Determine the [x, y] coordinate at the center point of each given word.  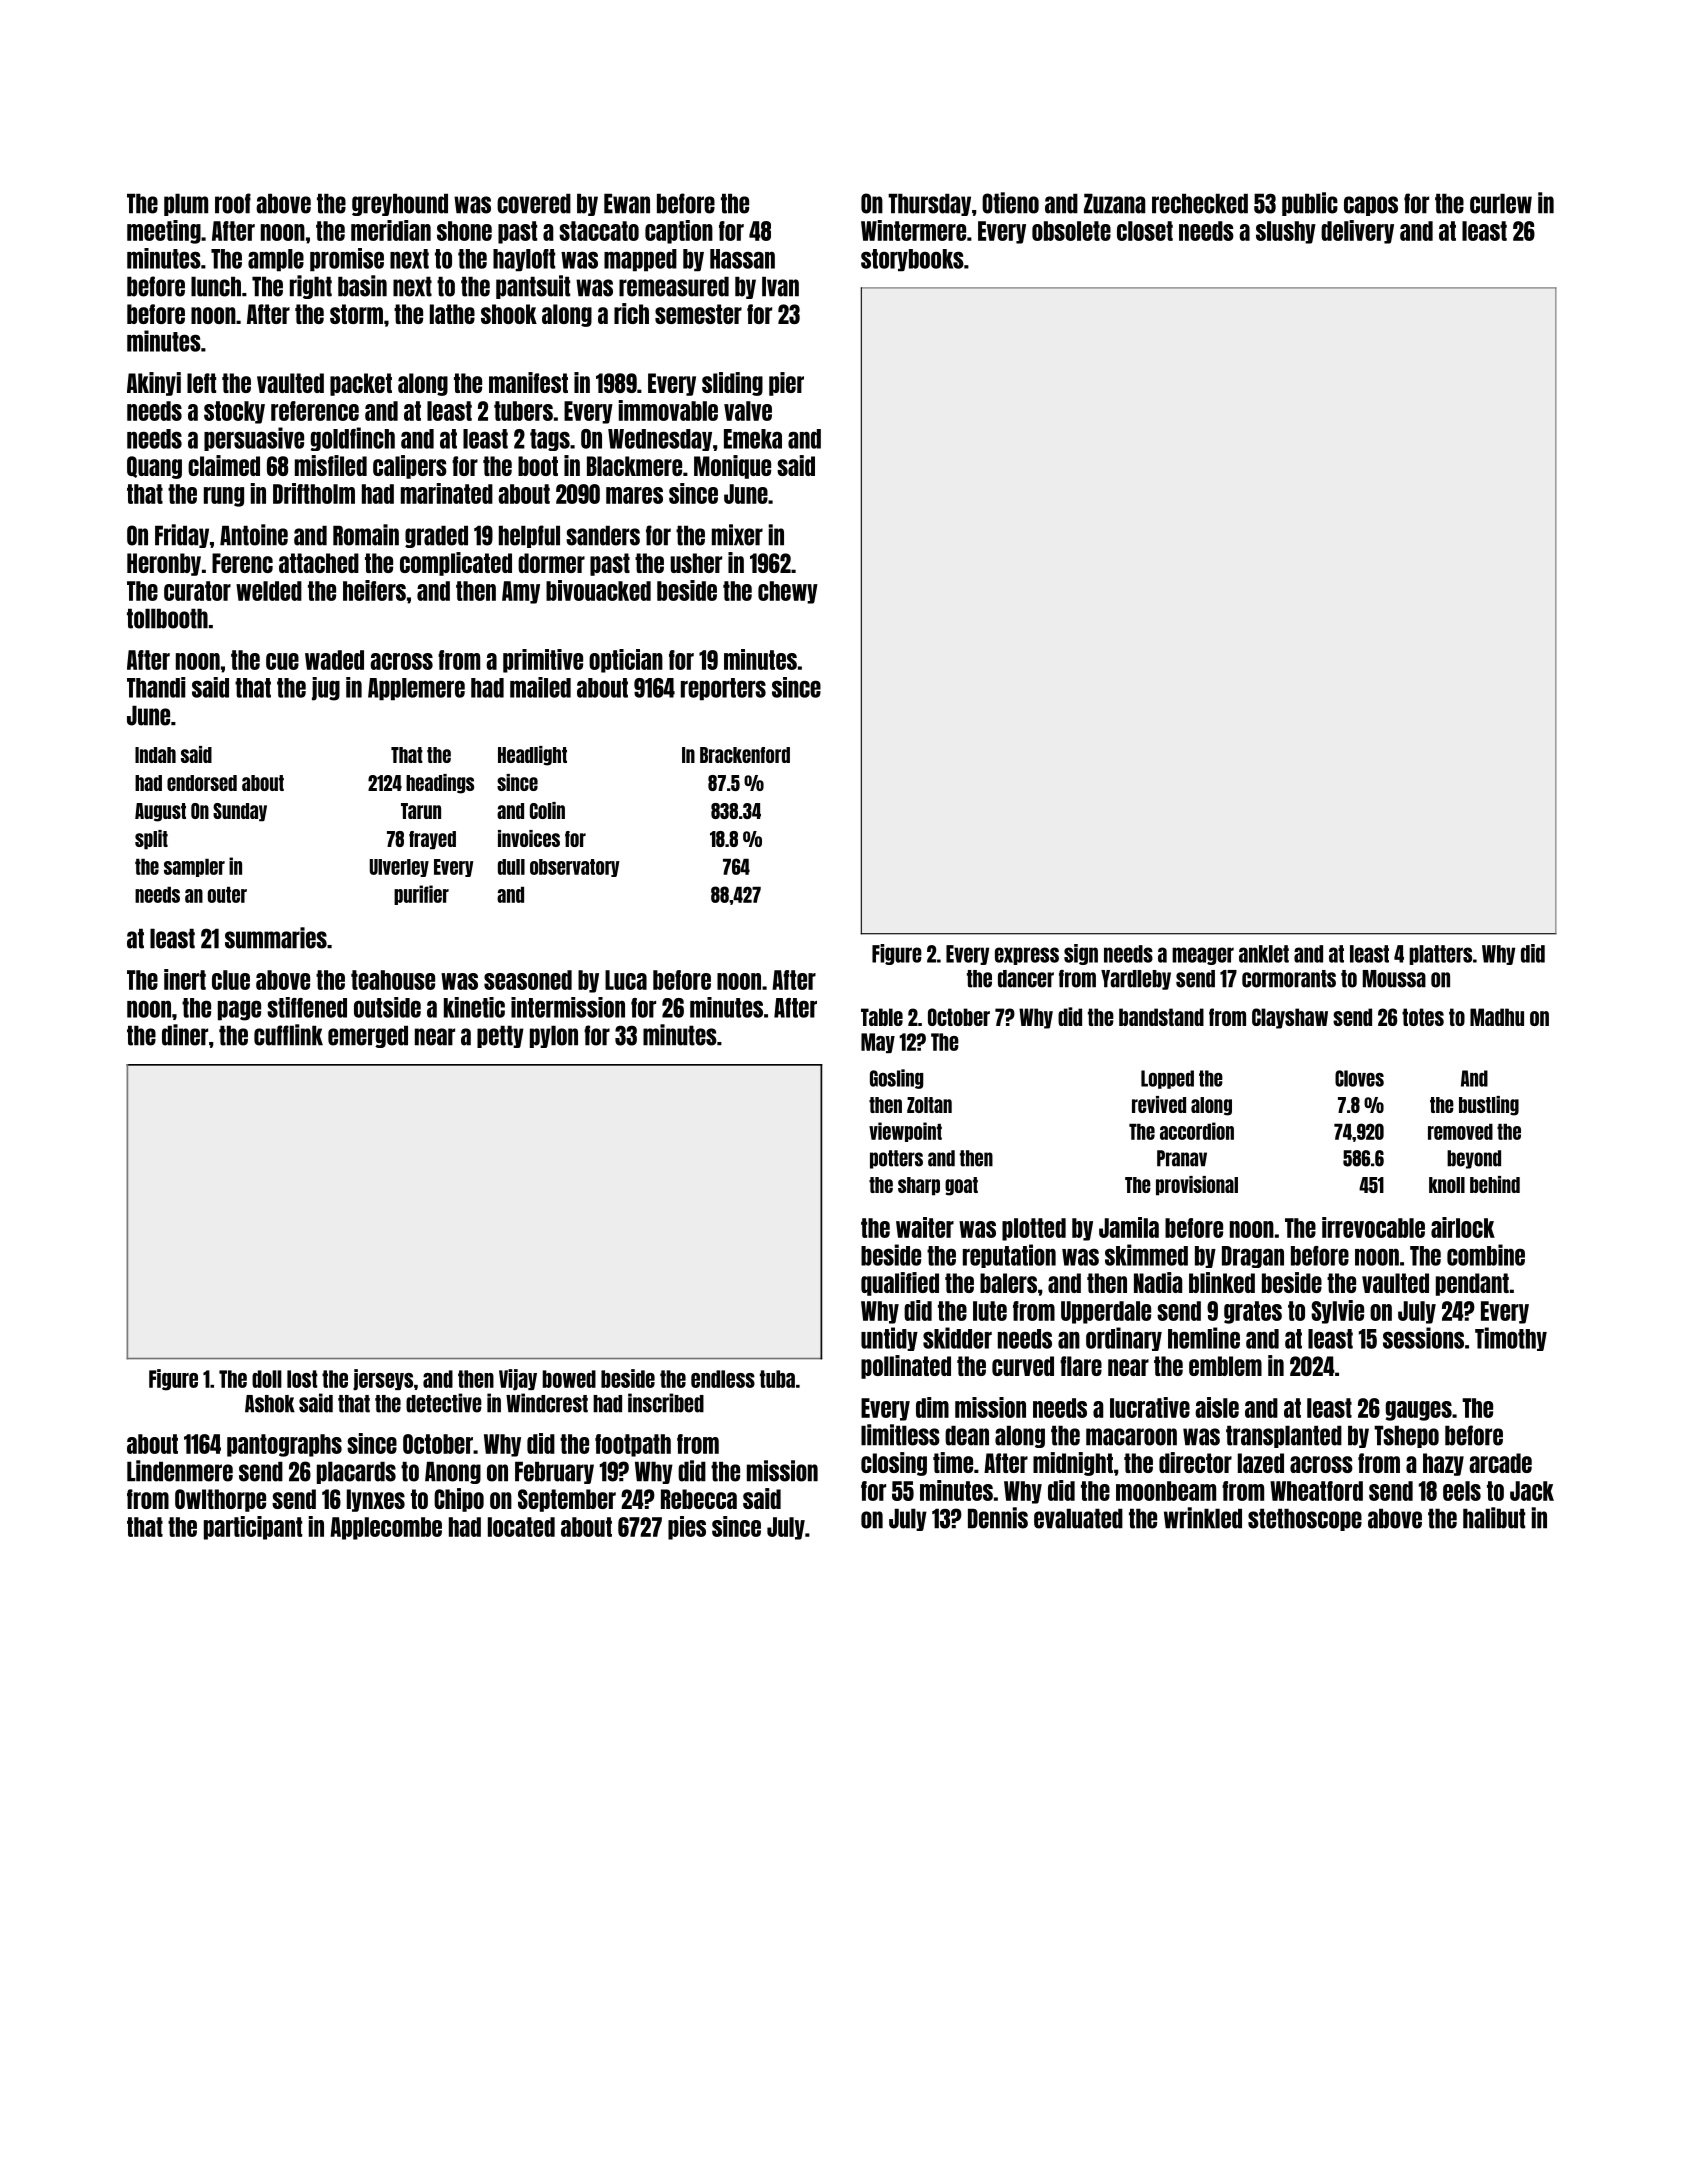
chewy [788, 592]
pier [786, 384]
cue [282, 661]
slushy [1286, 232]
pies [687, 1528]
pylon [554, 1036]
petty [500, 1036]
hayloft [524, 260]
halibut [1494, 1518]
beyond [1474, 1159]
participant [253, 1528]
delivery [1357, 232]
